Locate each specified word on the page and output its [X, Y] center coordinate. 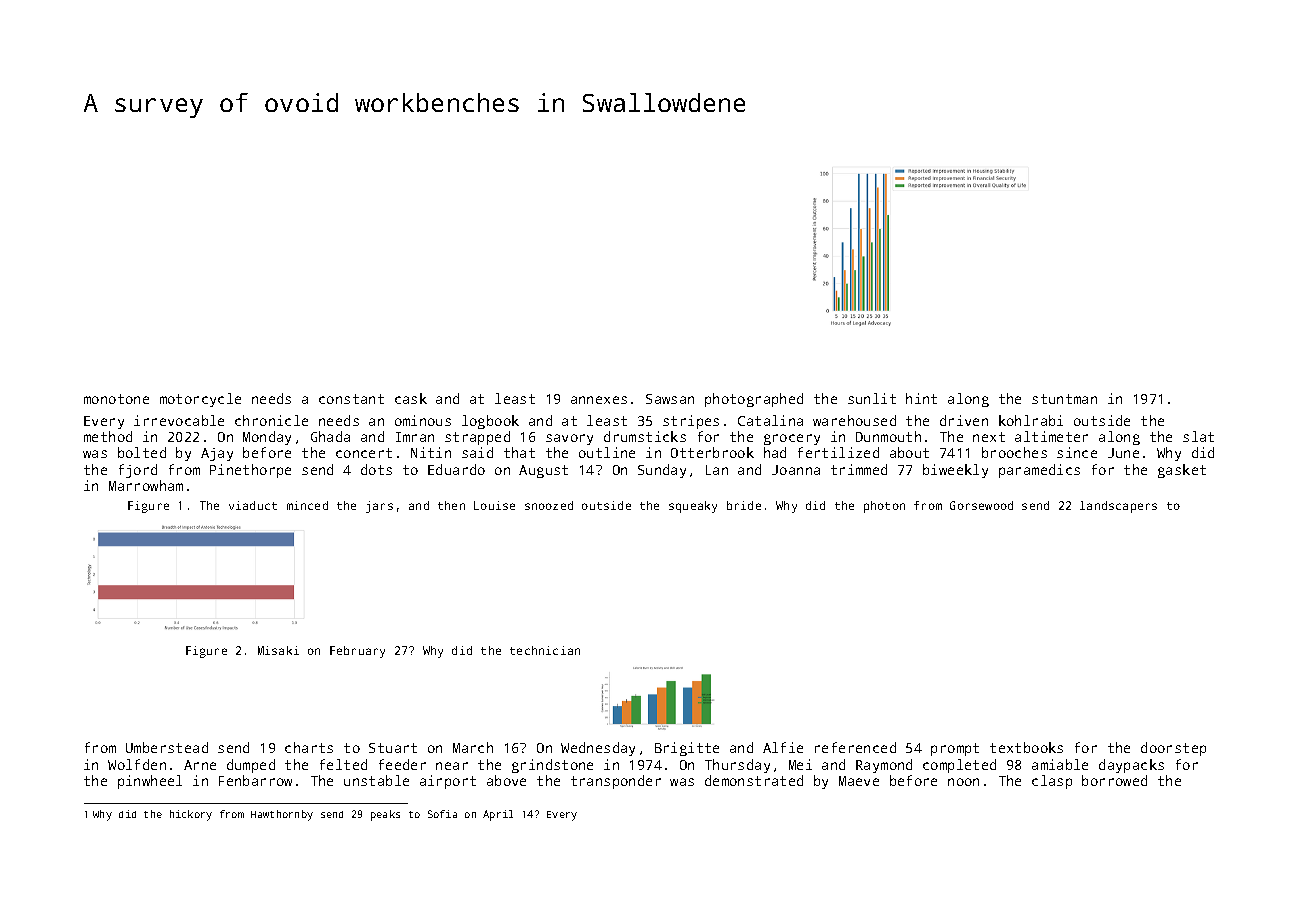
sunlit [872, 398]
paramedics [1039, 471]
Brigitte [687, 749]
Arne [200, 765]
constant [351, 399]
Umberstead [167, 747]
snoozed [549, 505]
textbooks [1026, 747]
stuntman [1064, 399]
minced [307, 505]
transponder [616, 782]
